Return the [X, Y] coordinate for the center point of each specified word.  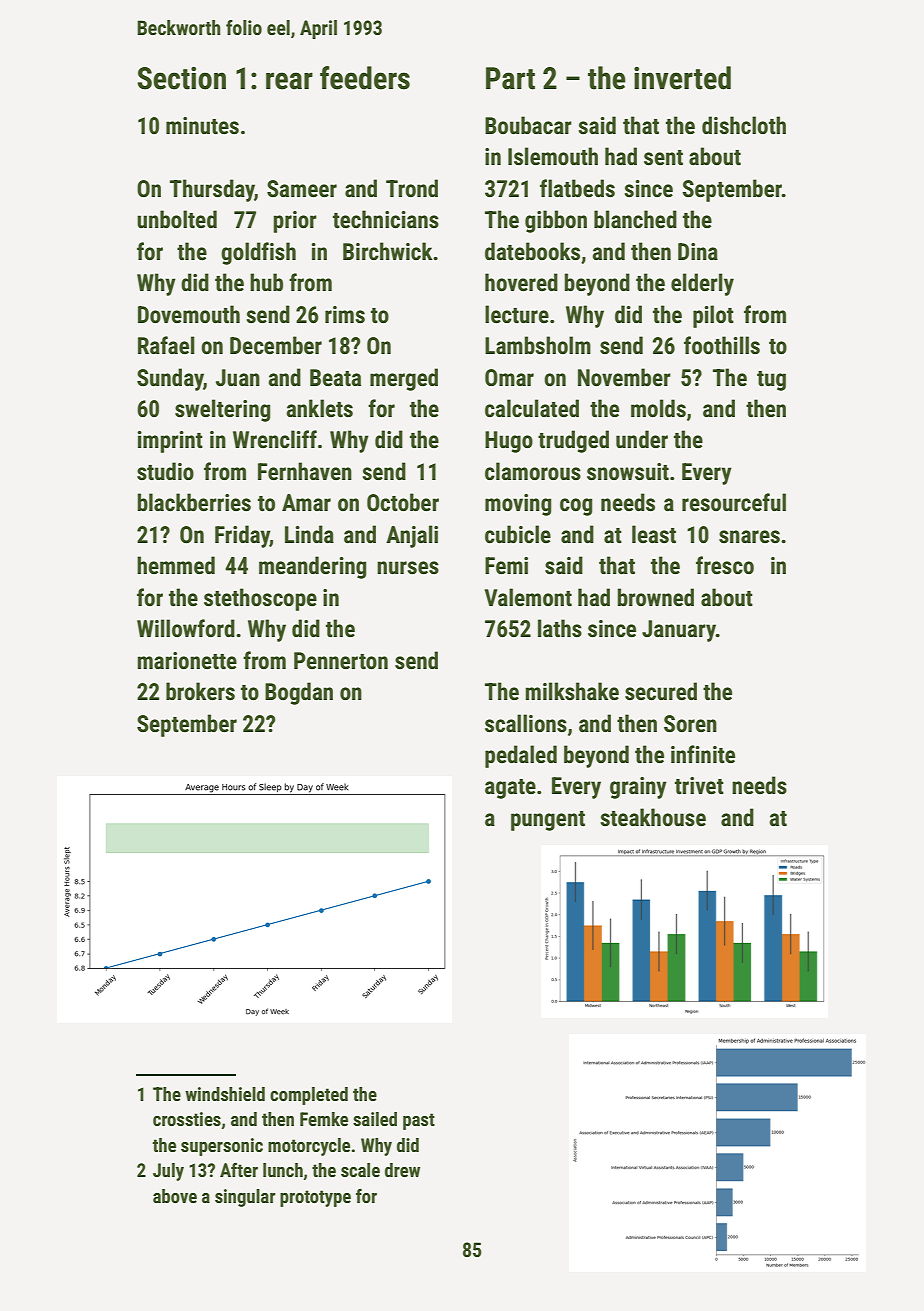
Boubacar [528, 125]
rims [345, 315]
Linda [309, 534]
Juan [238, 378]
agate [510, 789]
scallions [526, 723]
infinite [703, 754]
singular [245, 1198]
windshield [225, 1094]
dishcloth [744, 125]
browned [656, 597]
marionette [187, 661]
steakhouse [653, 817]
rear [289, 81]
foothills [722, 345]
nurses [408, 568]
